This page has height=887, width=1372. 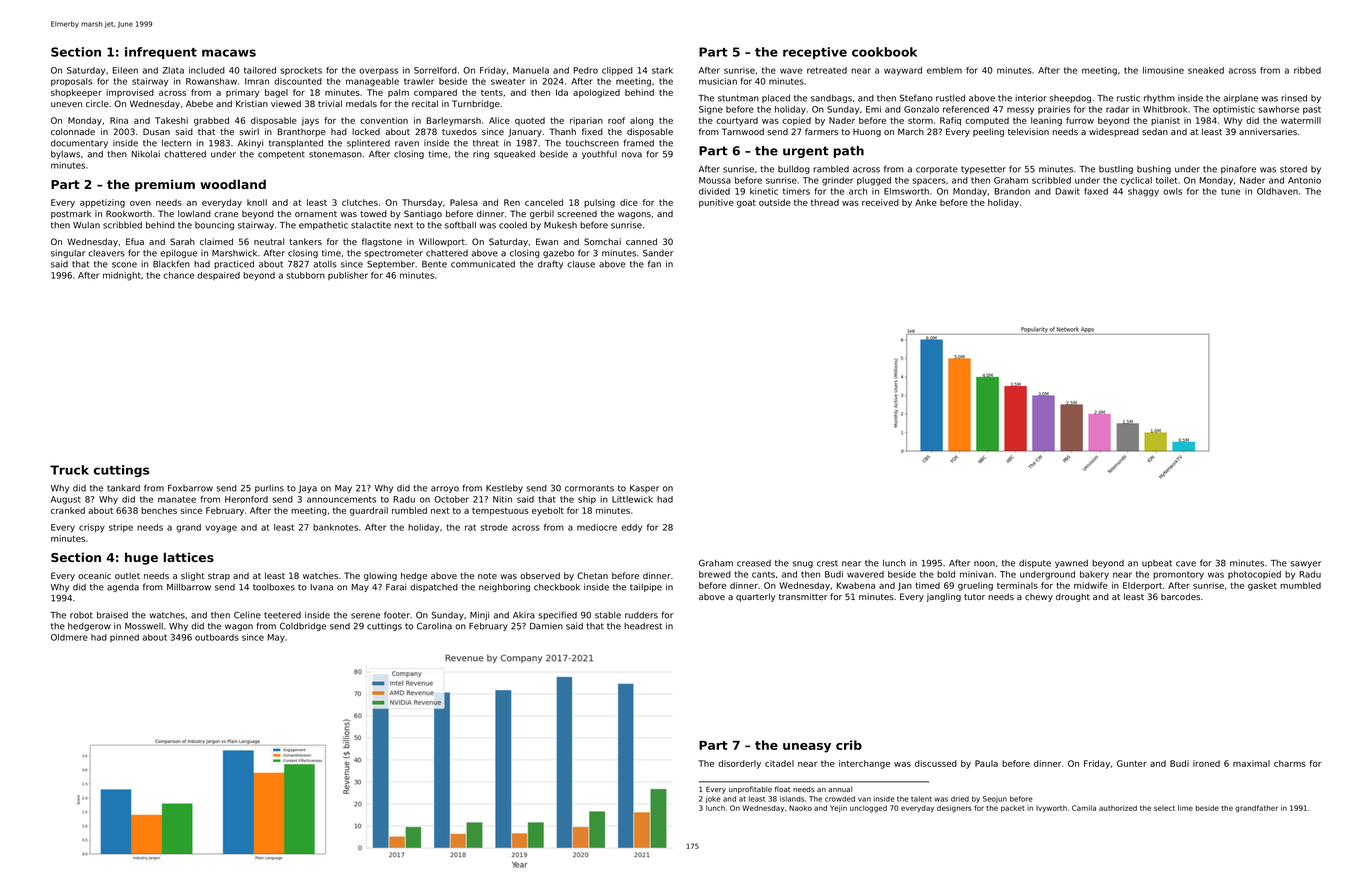 I want to click on sawyer, so click(x=1305, y=564).
